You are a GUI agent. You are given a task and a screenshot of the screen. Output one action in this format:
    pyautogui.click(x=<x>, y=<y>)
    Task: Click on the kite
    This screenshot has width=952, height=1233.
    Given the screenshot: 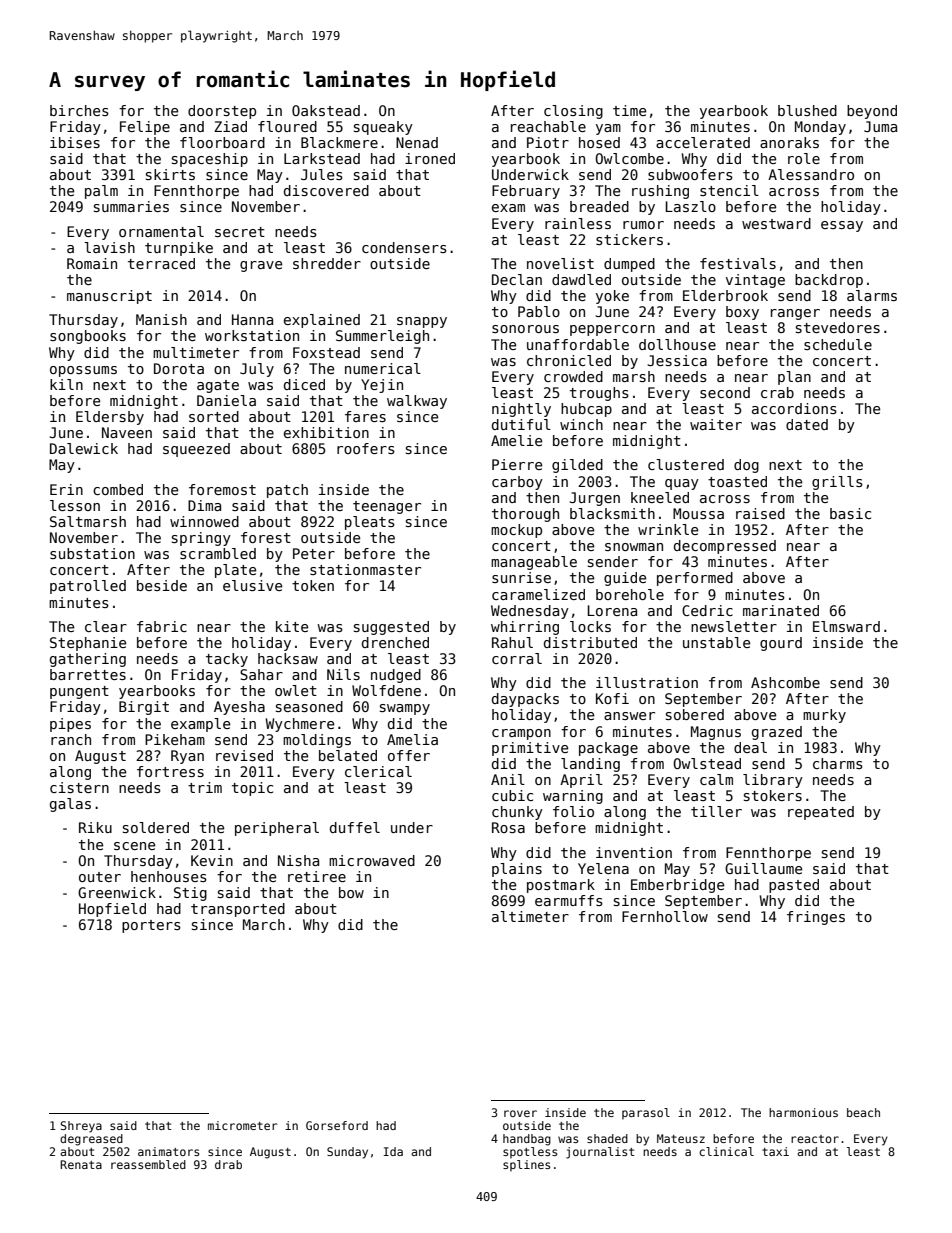 What is the action you would take?
    pyautogui.click(x=292, y=626)
